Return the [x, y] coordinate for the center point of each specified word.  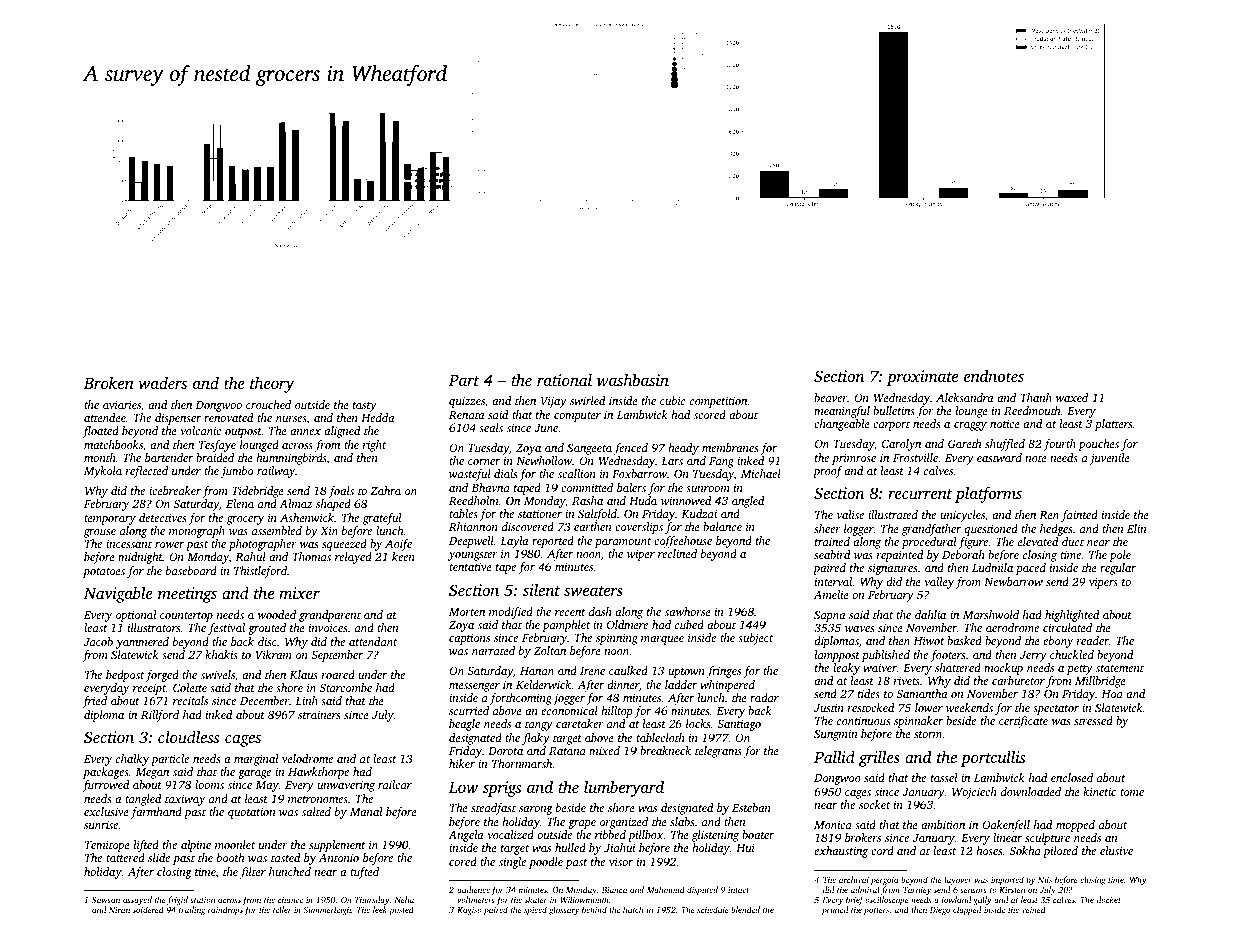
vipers [1103, 583]
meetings [187, 595]
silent [541, 589]
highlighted [1072, 616]
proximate [922, 378]
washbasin [633, 379]
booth [230, 857]
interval [833, 581]
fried [94, 702]
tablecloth [660, 737]
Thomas [311, 556]
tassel [944, 777]
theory [272, 384]
